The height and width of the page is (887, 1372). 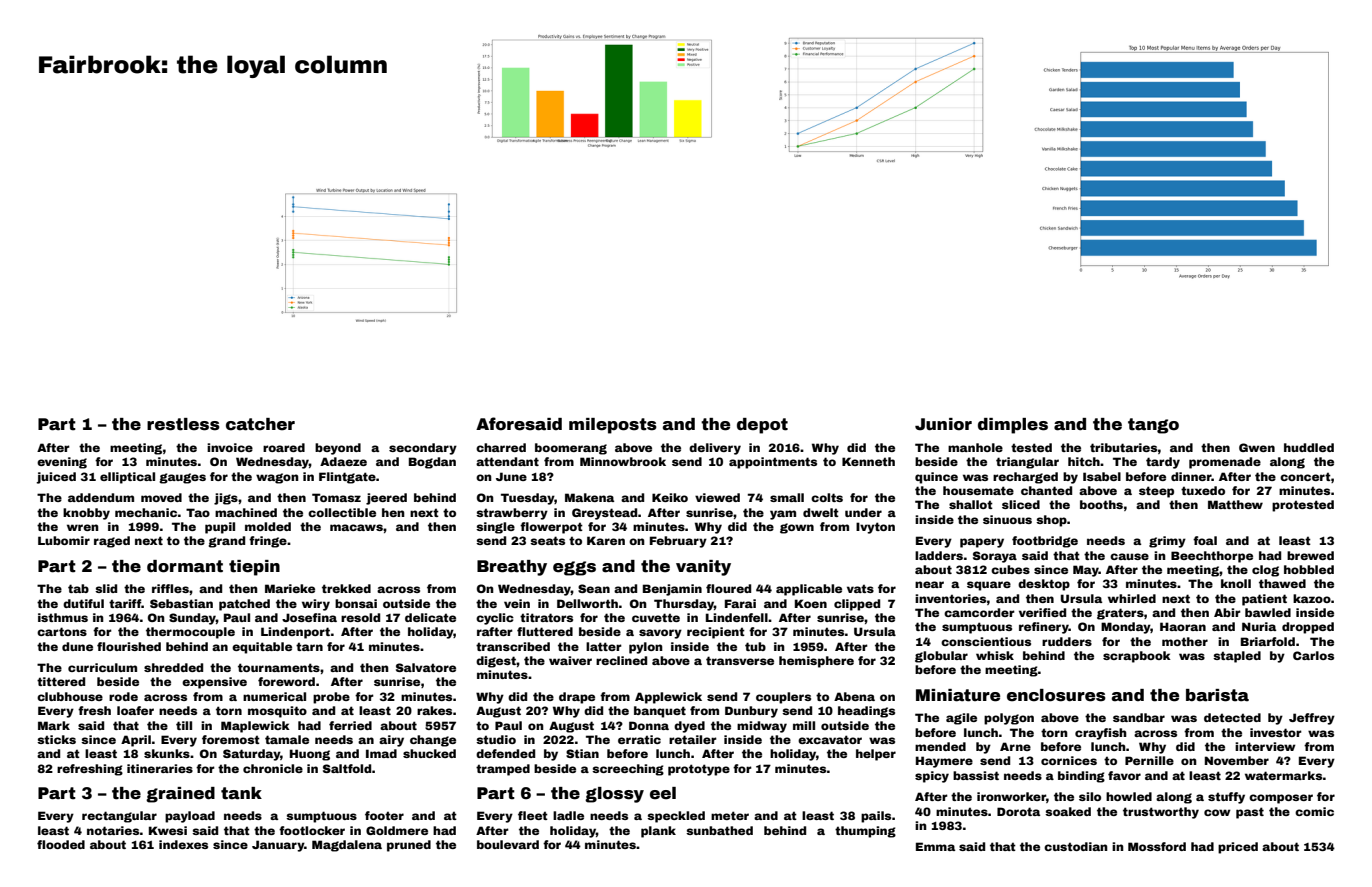 What do you see at coordinates (533, 815) in the page?
I see `fleet` at bounding box center [533, 815].
